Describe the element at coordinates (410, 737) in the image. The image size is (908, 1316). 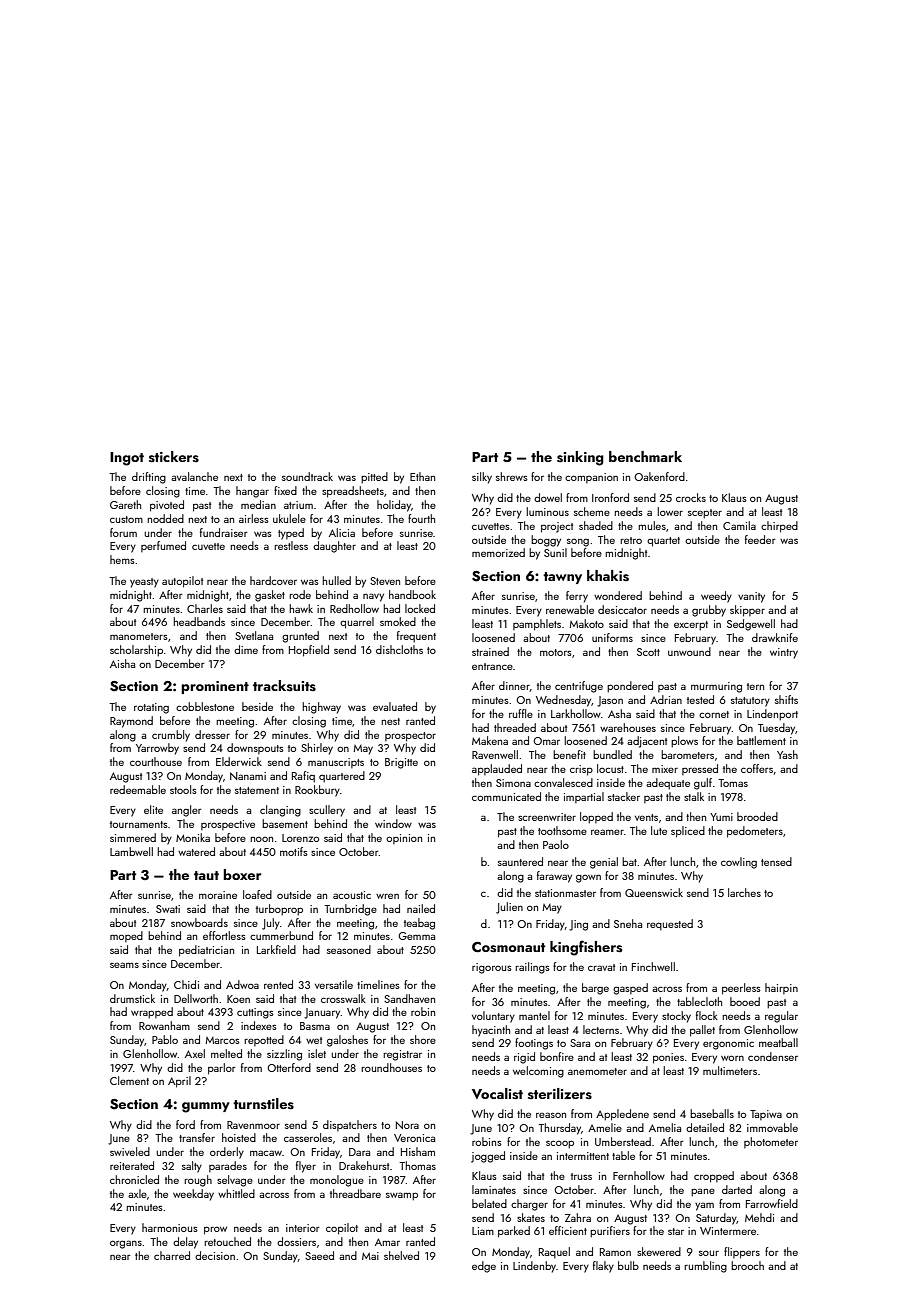
I see `prospector` at that location.
